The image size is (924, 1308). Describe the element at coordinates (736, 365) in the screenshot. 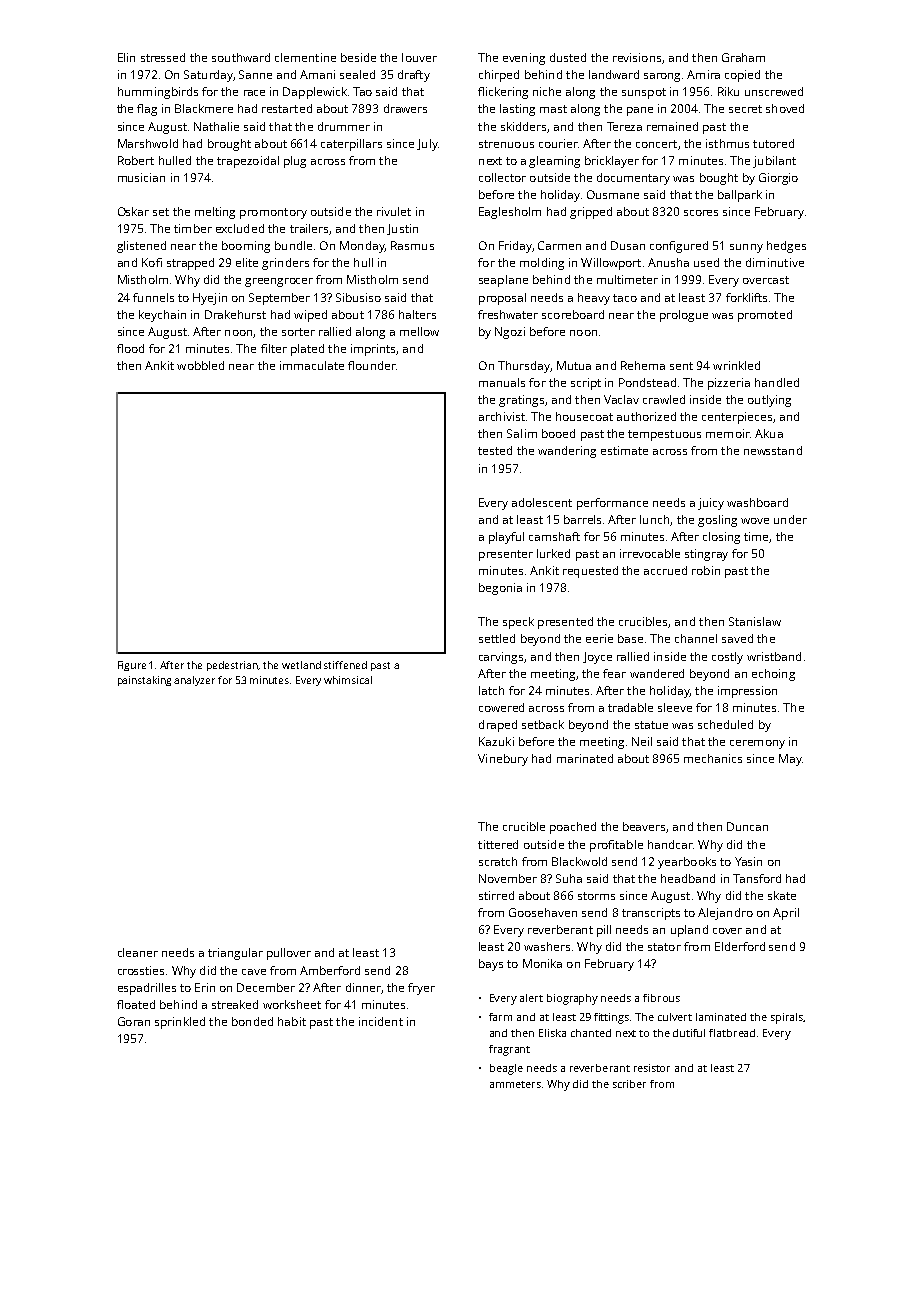

I see `wrinkled` at that location.
